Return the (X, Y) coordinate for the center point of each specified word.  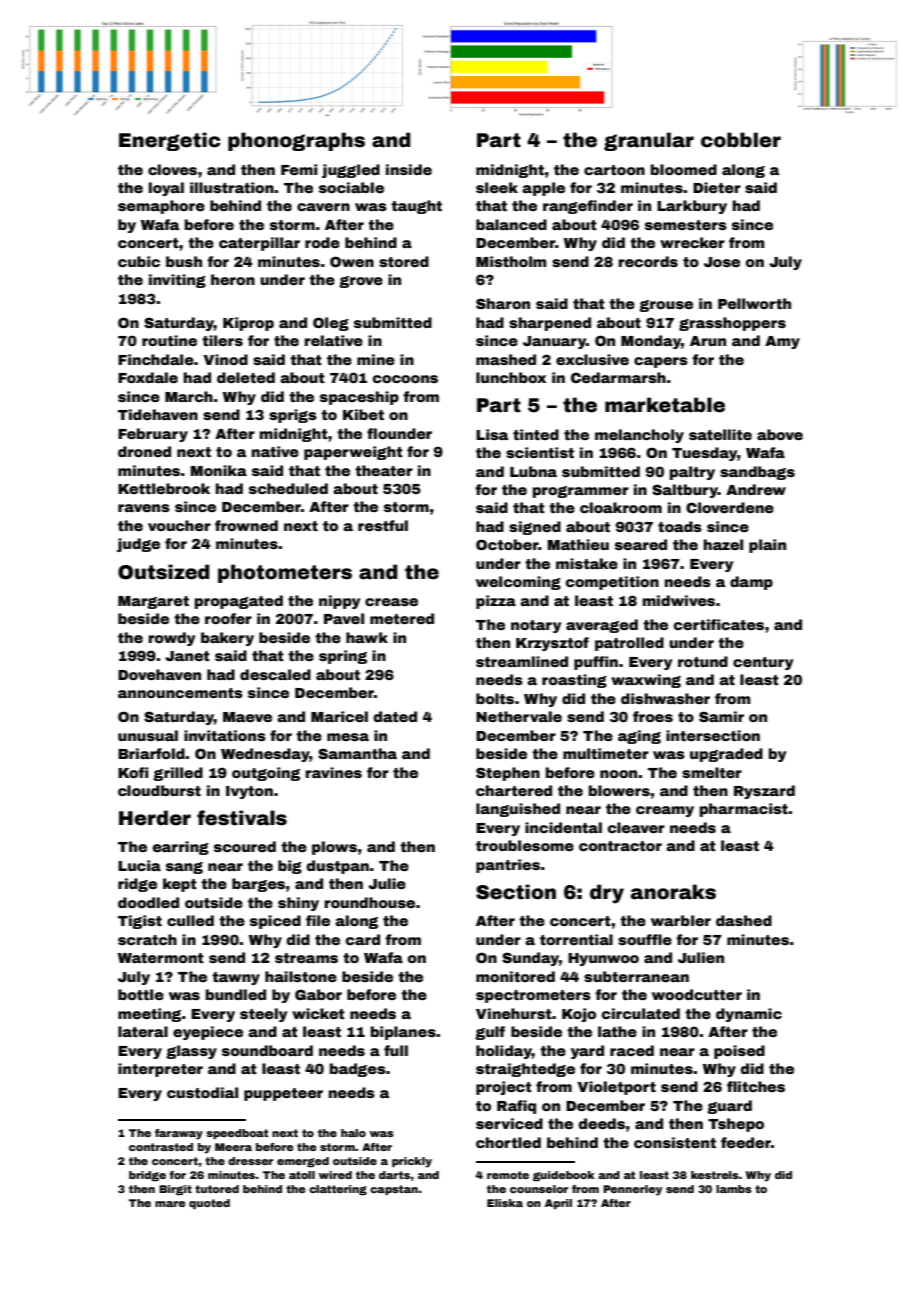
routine (169, 340)
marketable (665, 405)
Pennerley (632, 1190)
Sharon (503, 303)
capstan (394, 1190)
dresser (250, 1161)
